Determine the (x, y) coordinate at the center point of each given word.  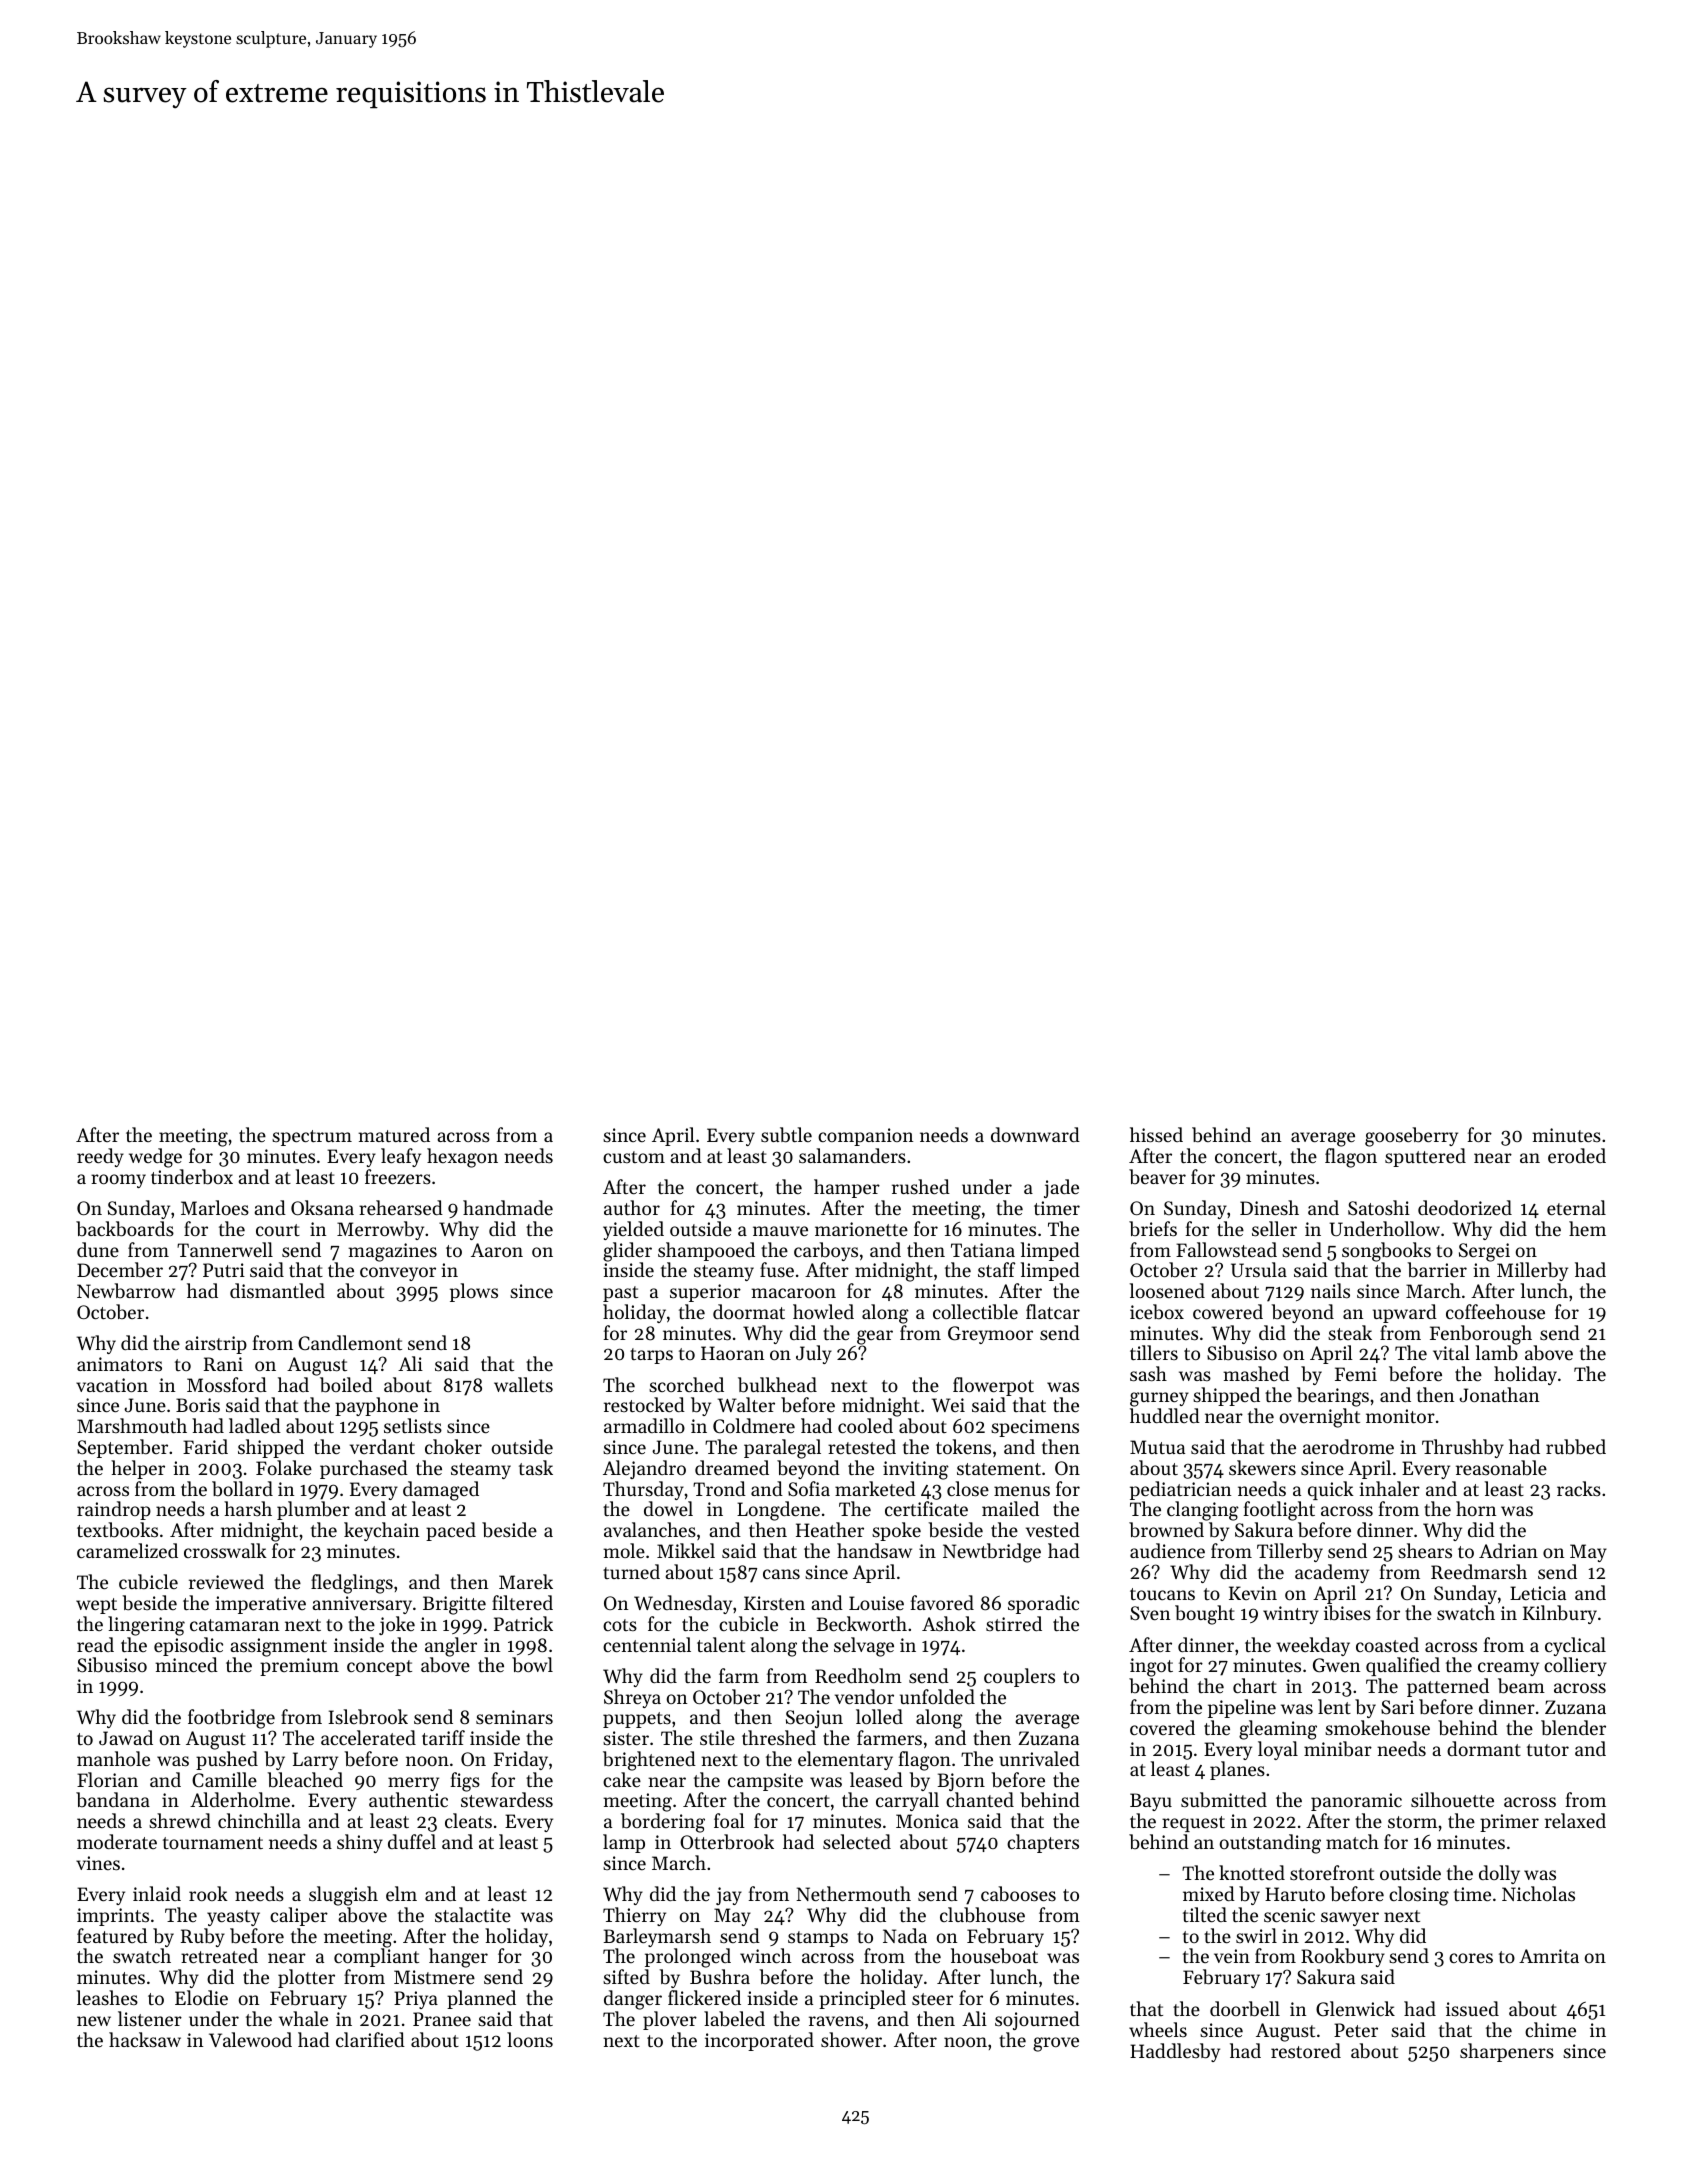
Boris (198, 1405)
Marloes (215, 1207)
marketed (875, 1488)
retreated (219, 1955)
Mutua (1157, 1447)
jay (729, 1896)
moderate (117, 1841)
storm (1412, 1822)
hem (1587, 1228)
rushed (921, 1186)
